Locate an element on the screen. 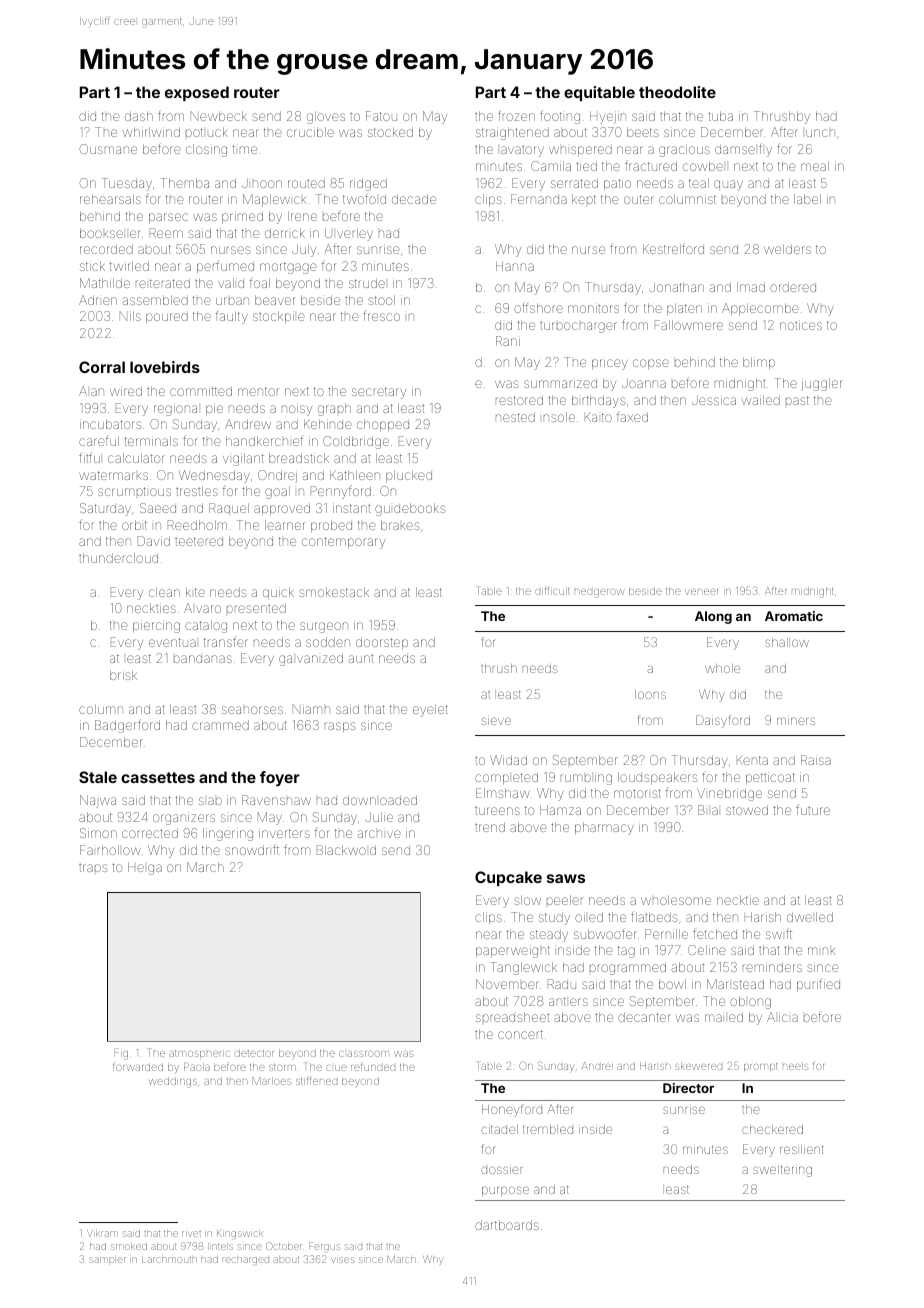  recharged is located at coordinates (246, 1261).
